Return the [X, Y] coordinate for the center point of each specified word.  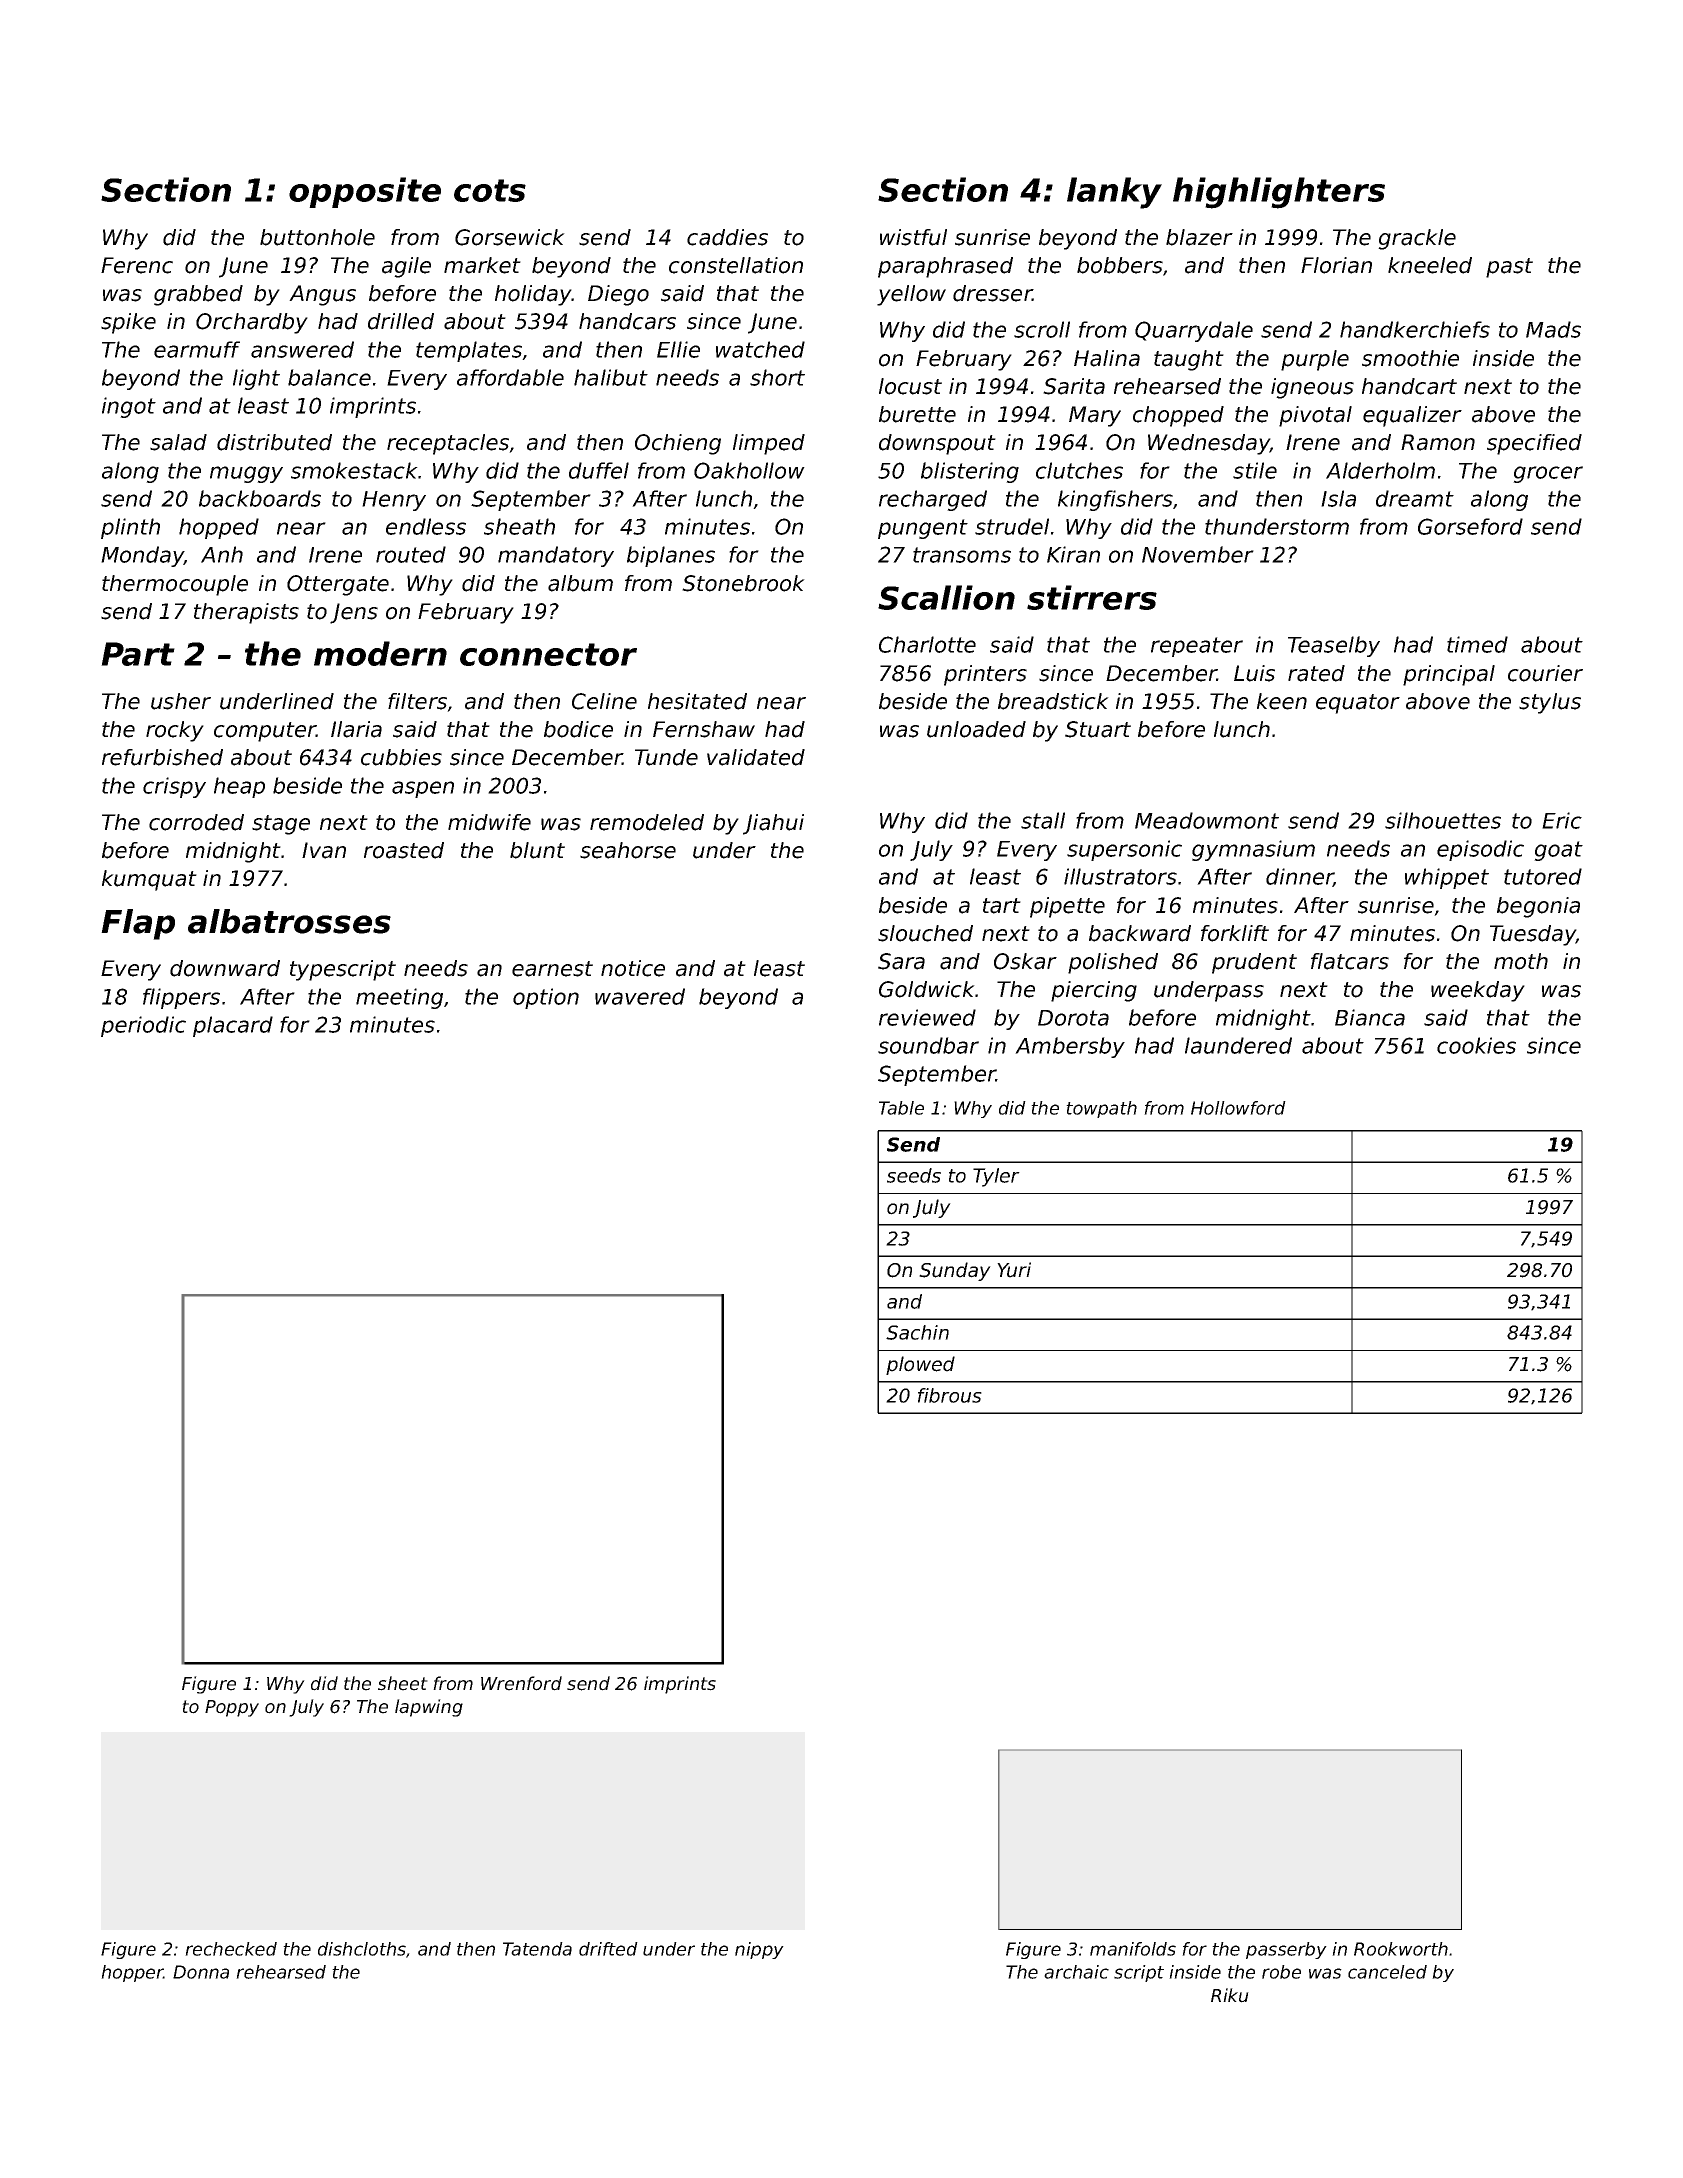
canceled [1387, 1972]
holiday [533, 295]
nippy [759, 1950]
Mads [1553, 329]
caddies [727, 237]
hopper [132, 1973]
